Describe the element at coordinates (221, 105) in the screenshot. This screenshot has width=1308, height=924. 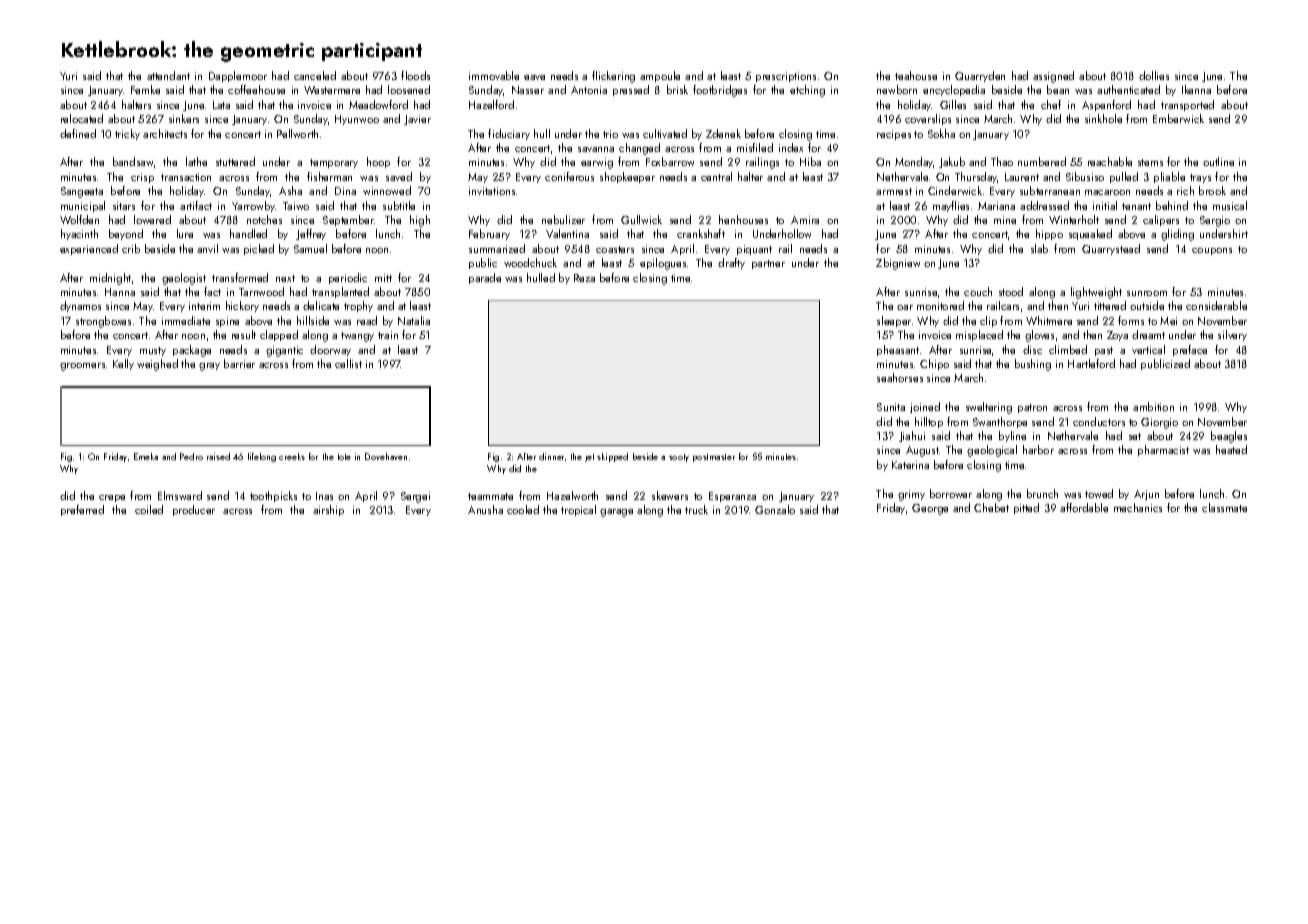
I see `Lata` at that location.
